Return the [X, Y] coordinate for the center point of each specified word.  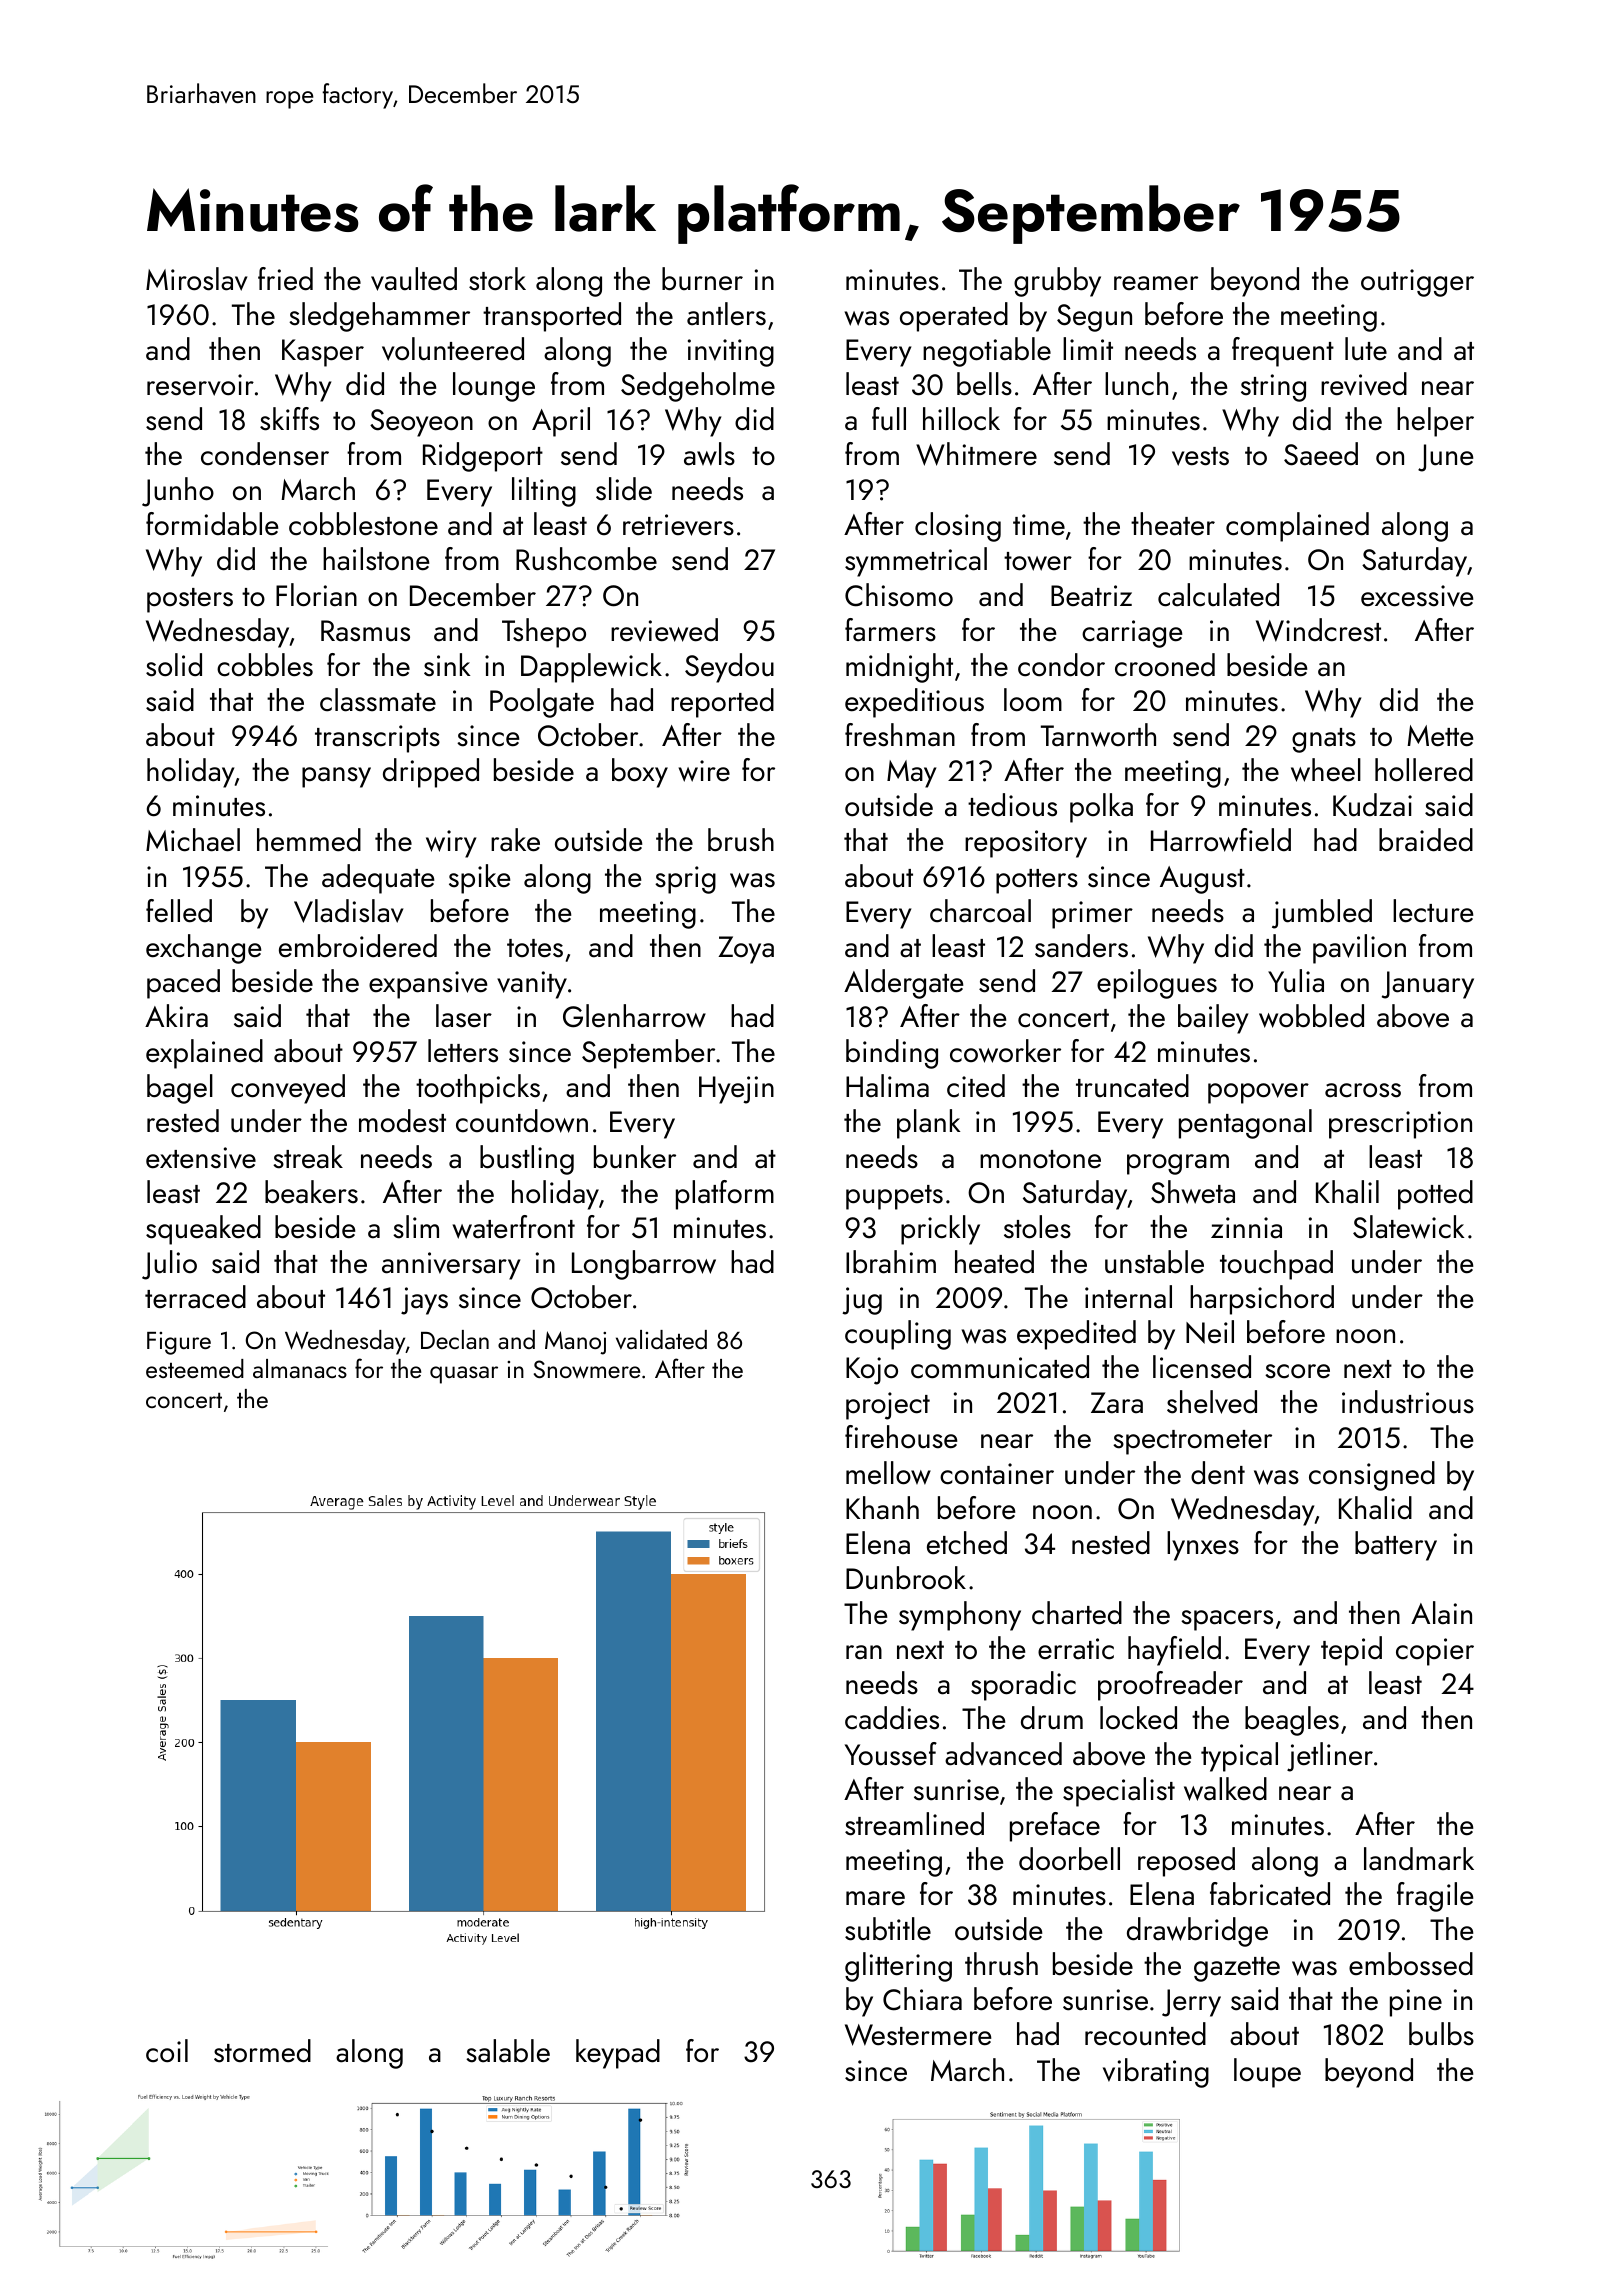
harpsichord [1262, 1300]
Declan [455, 1339]
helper [1435, 422]
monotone [1040, 1159]
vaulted [414, 279]
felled [179, 911]
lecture [1433, 911]
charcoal [980, 911]
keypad [618, 2054]
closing [958, 527]
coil [167, 2051]
